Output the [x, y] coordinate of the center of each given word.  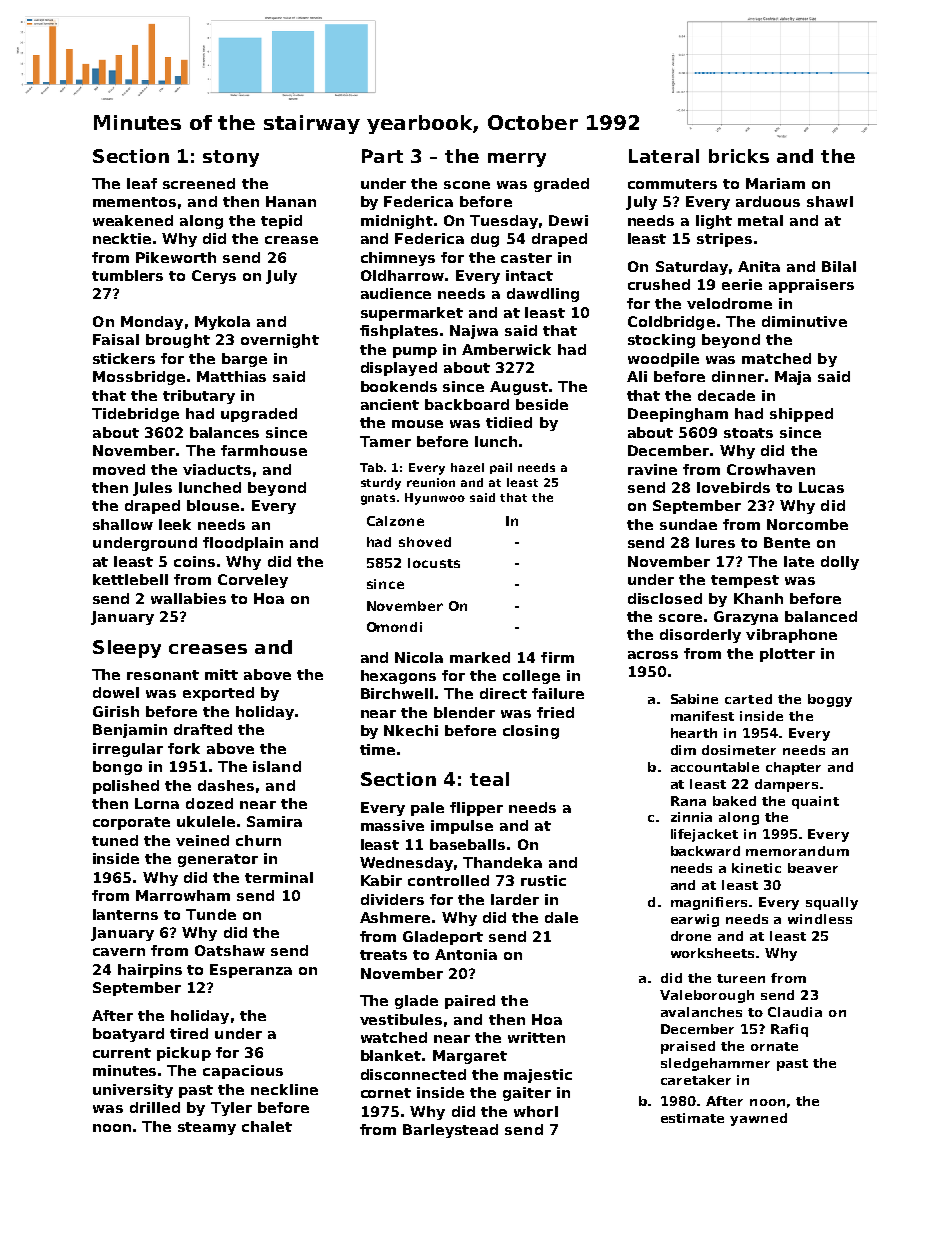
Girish [116, 711]
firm [557, 657]
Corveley [253, 581]
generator [218, 860]
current [122, 1053]
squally [832, 903]
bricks [739, 156]
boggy [830, 700]
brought [178, 341]
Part [382, 156]
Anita [759, 266]
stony [231, 158]
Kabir [381, 880]
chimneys [398, 259]
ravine [652, 469]
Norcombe [807, 524]
